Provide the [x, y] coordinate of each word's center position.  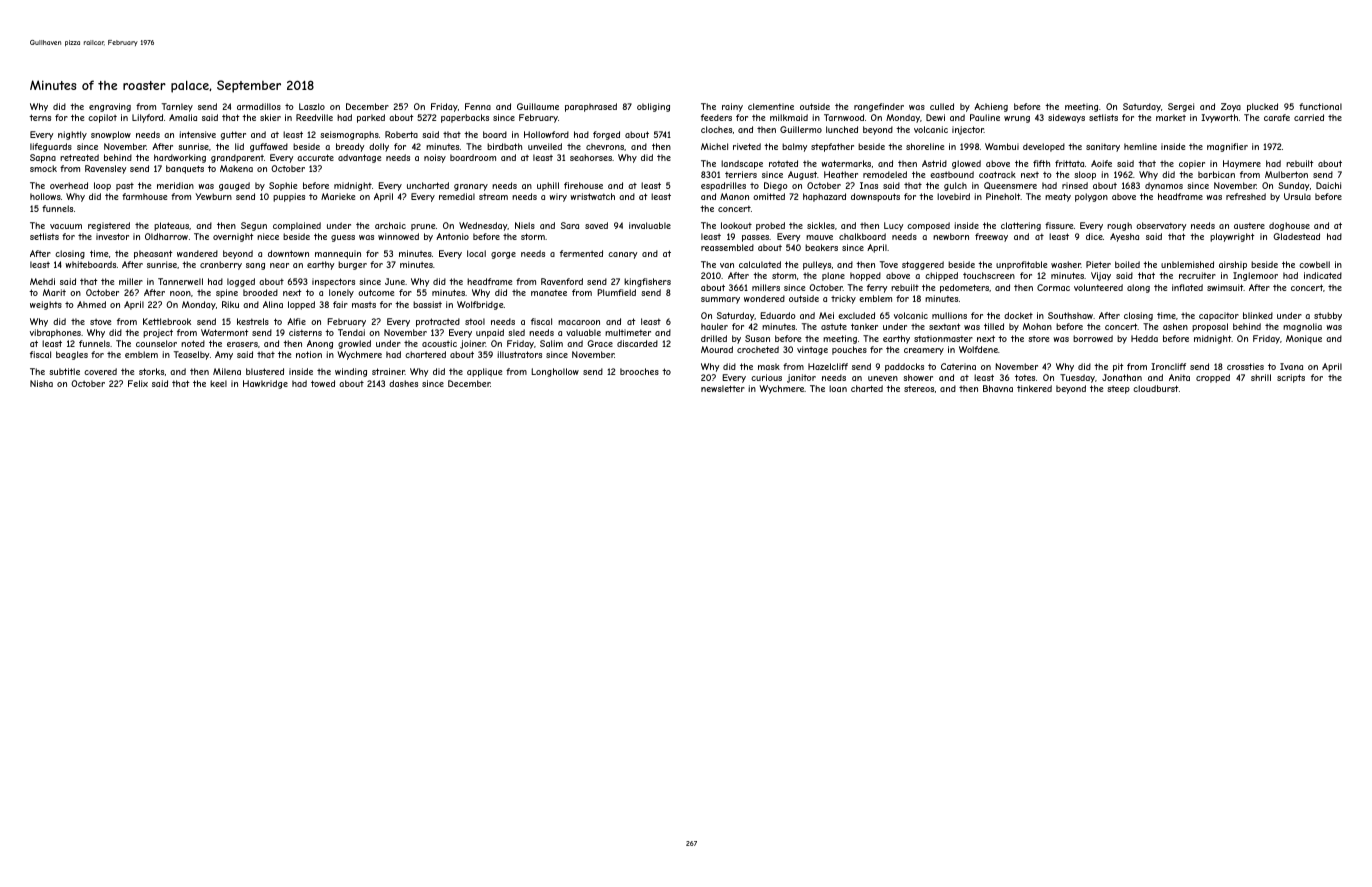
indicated [1323, 275]
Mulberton [1286, 174]
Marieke [338, 196]
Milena [227, 371]
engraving [110, 107]
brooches [639, 371]
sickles [821, 225]
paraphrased [591, 107]
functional [1320, 106]
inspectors [333, 282]
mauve [819, 237]
